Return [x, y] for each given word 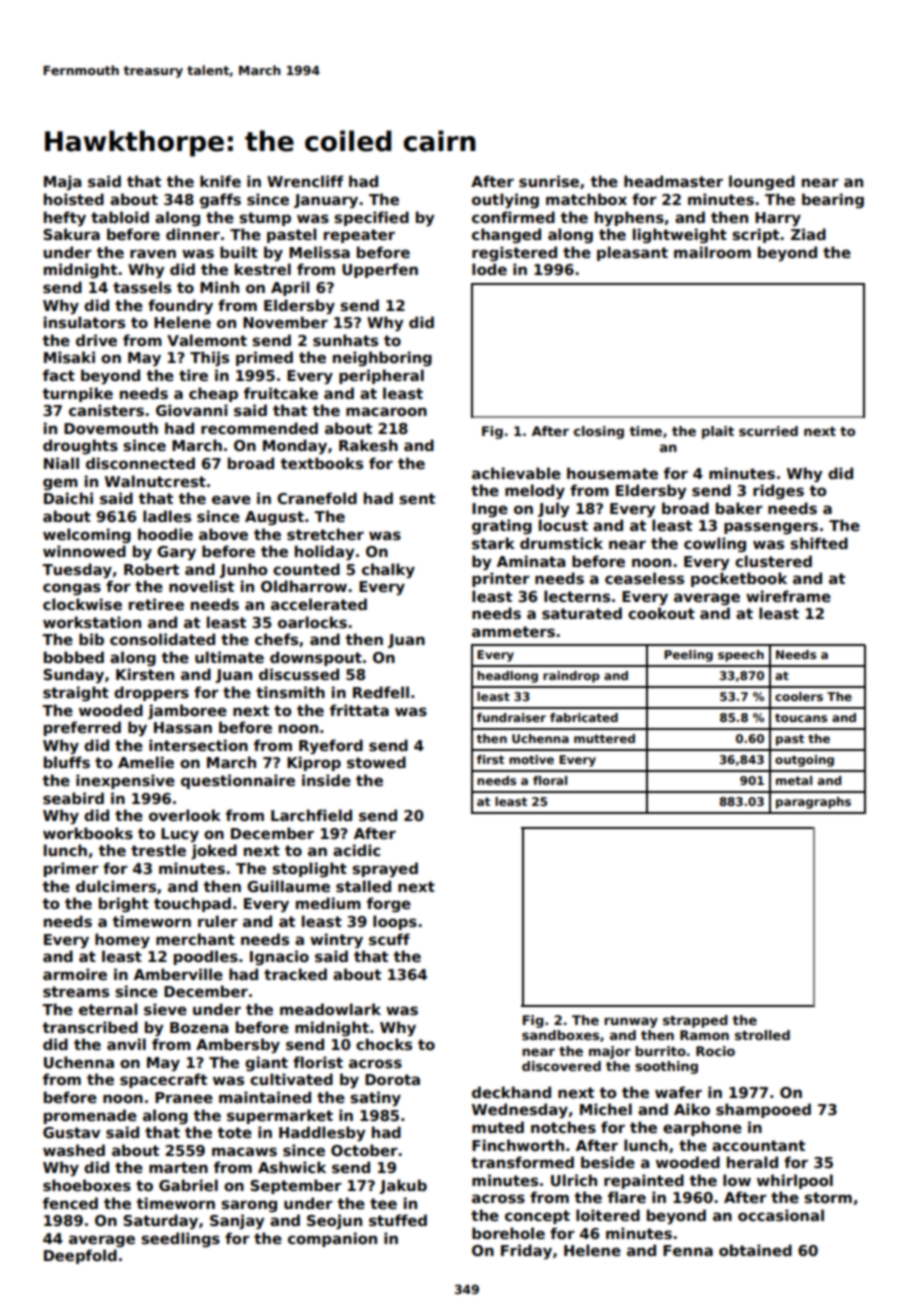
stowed [376, 762]
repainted [644, 1181]
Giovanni [192, 410]
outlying [505, 201]
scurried [768, 431]
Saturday [160, 1222]
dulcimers [116, 886]
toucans [801, 717]
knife [220, 181]
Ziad [808, 234]
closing [599, 432]
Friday [526, 1252]
